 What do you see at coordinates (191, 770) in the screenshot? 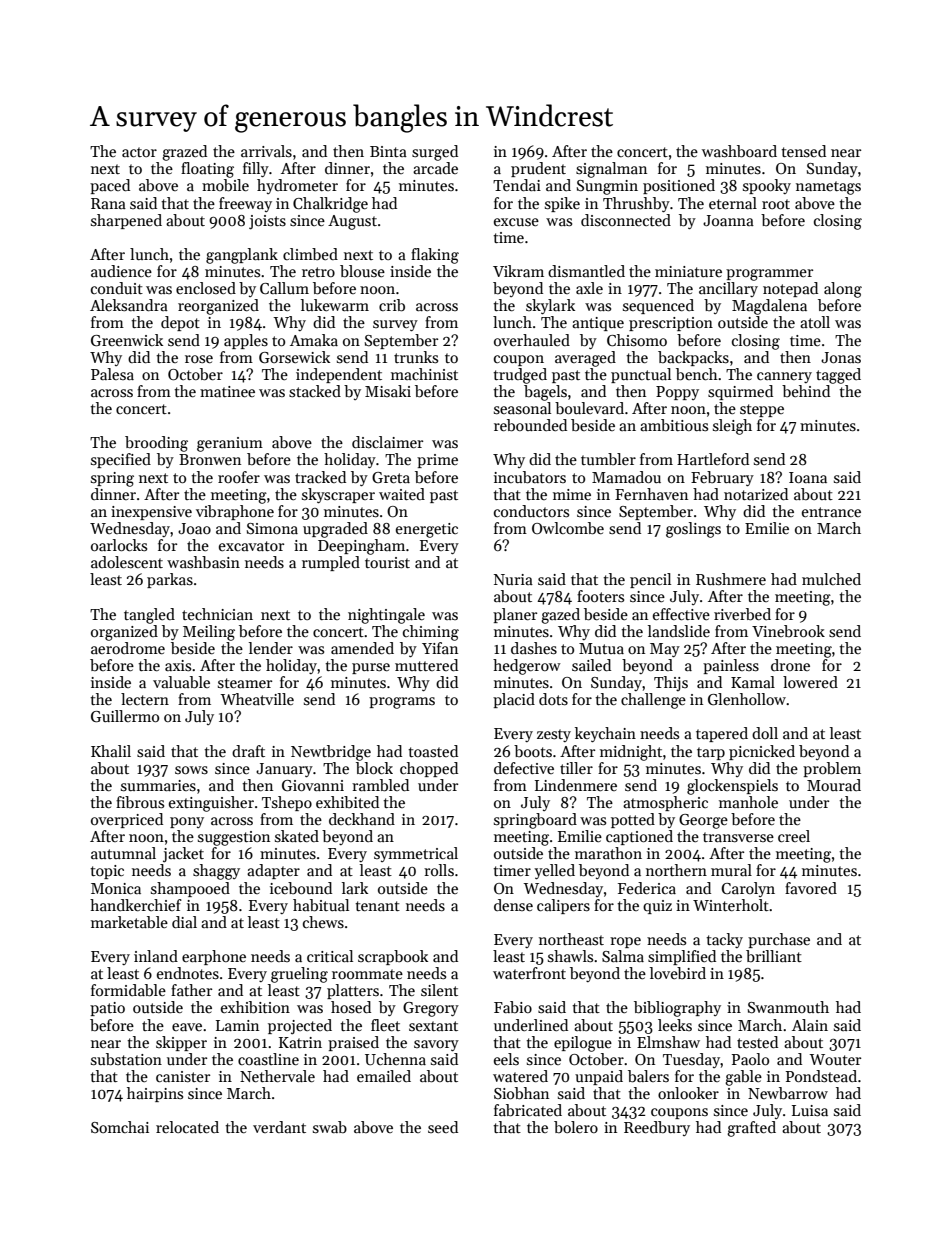
I see `sows` at bounding box center [191, 770].
